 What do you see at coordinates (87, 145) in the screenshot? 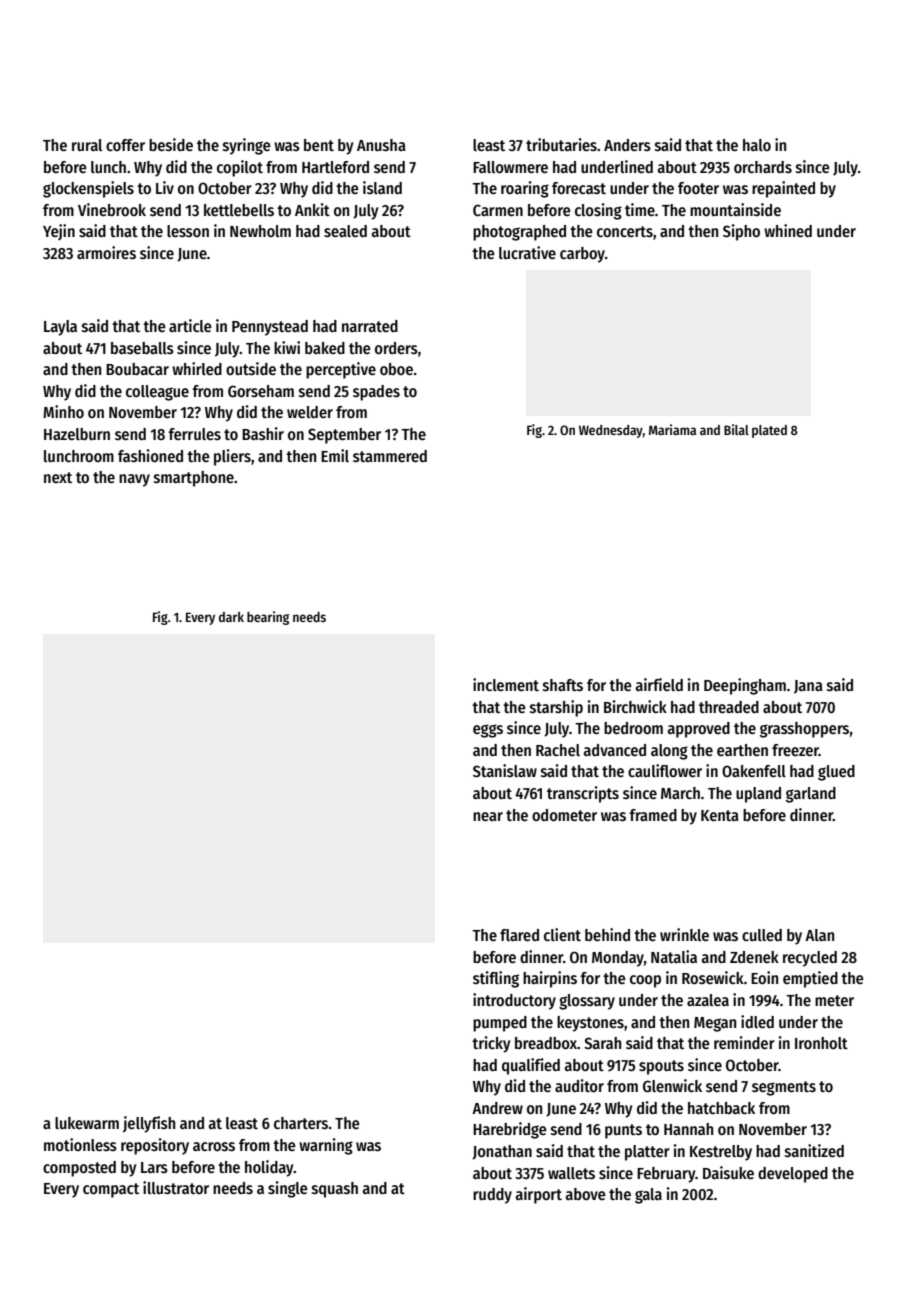
I see `rural` at bounding box center [87, 145].
